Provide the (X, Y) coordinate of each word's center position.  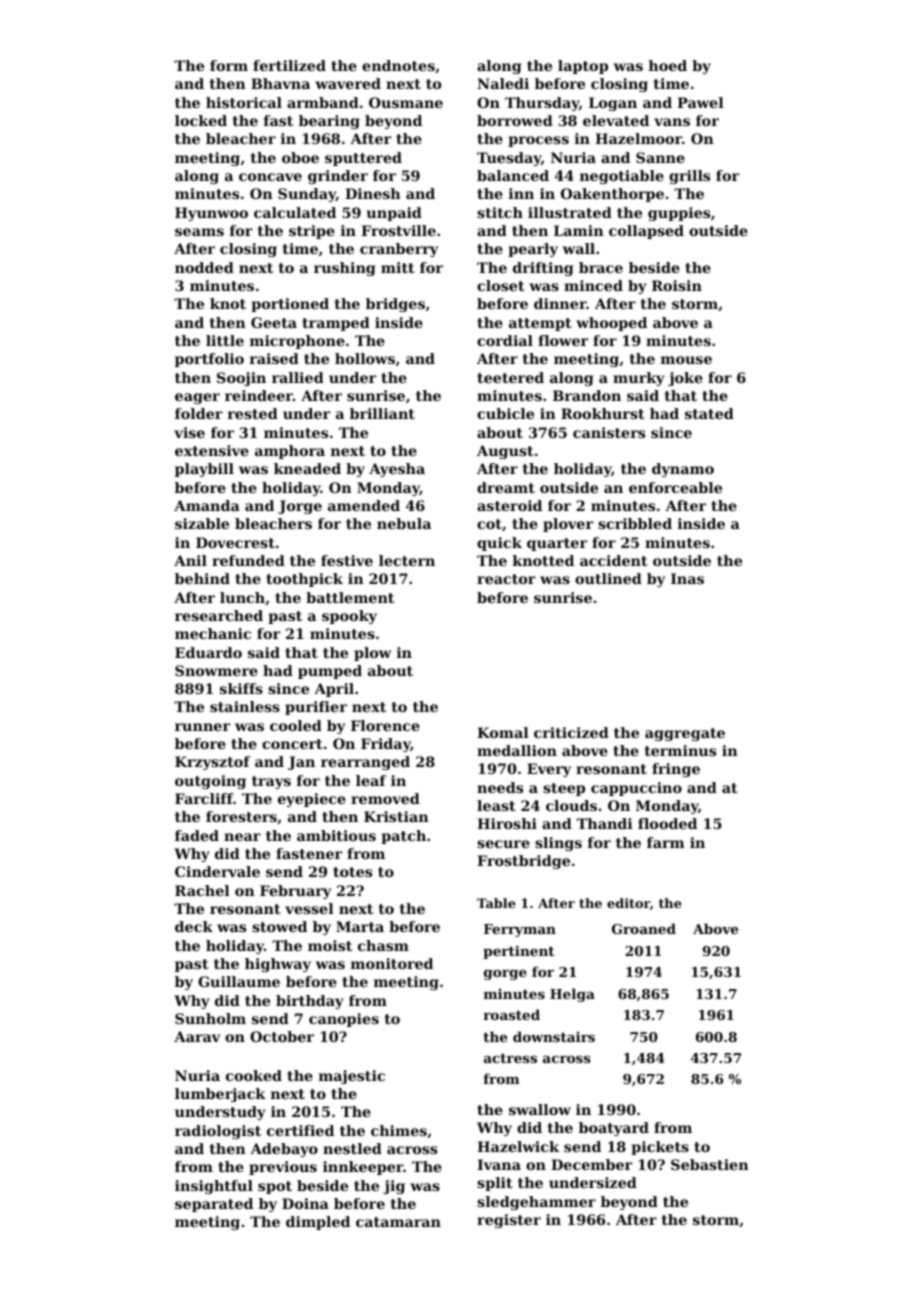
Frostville (398, 230)
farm (666, 842)
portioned (290, 305)
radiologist (218, 1132)
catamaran (398, 1222)
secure (503, 844)
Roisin (677, 285)
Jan (301, 763)
